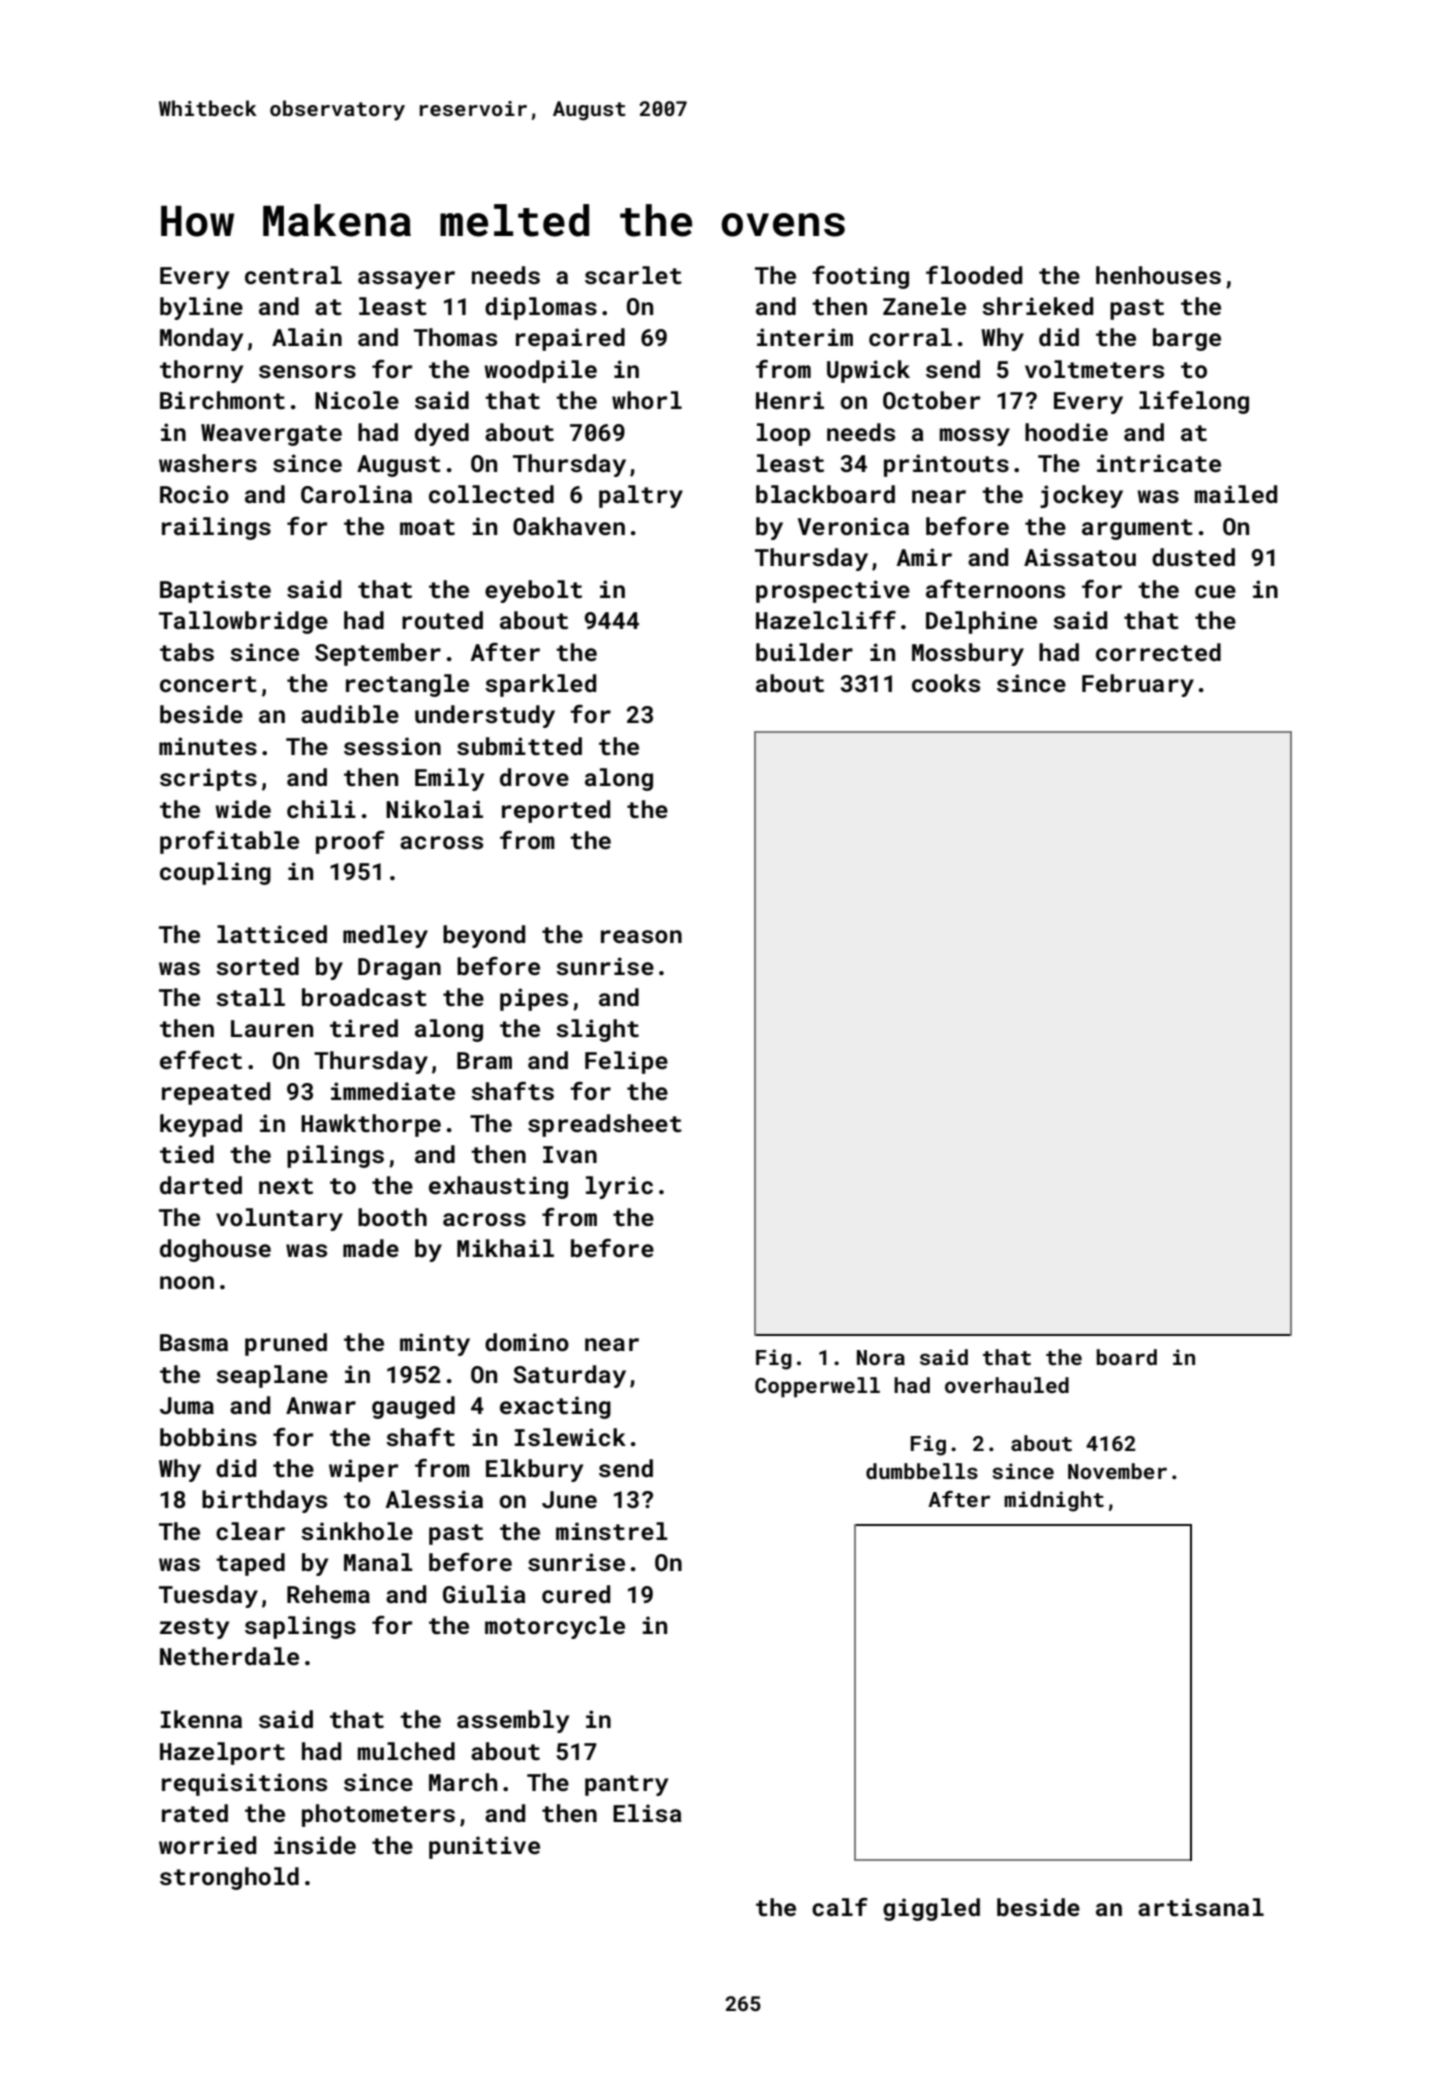 This screenshot has width=1450, height=2100. I want to click on June, so click(569, 1499).
